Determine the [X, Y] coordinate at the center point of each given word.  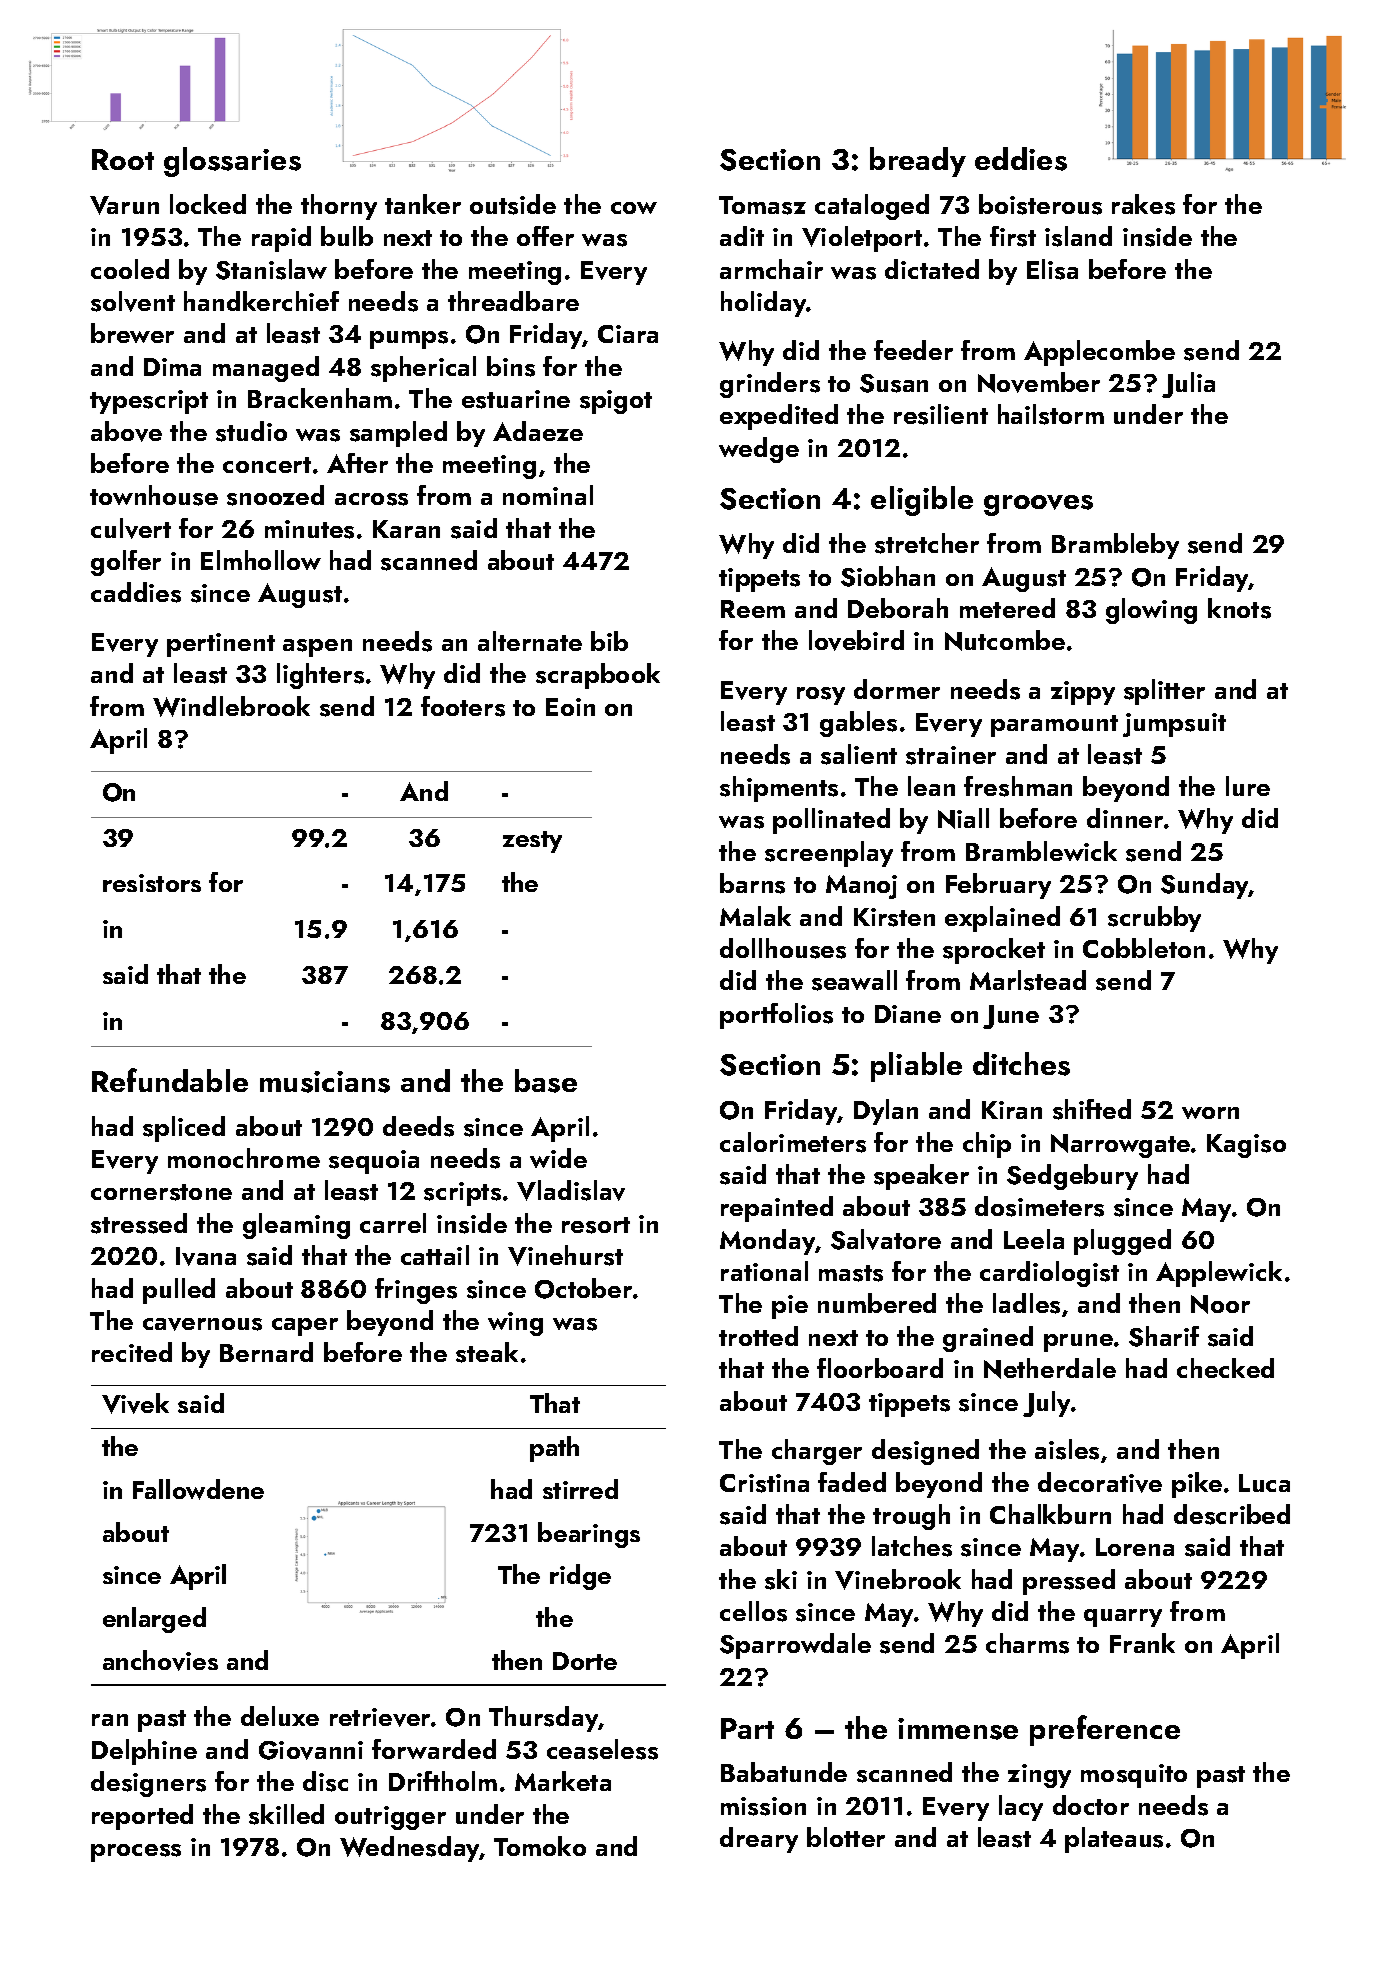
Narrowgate [1120, 1146]
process [136, 1853]
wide [558, 1158]
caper [305, 1327]
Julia [1188, 385]
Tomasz [762, 205]
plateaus [1114, 1840]
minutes [309, 529]
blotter [846, 1837]
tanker [423, 204]
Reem [753, 609]
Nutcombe [1005, 640]
